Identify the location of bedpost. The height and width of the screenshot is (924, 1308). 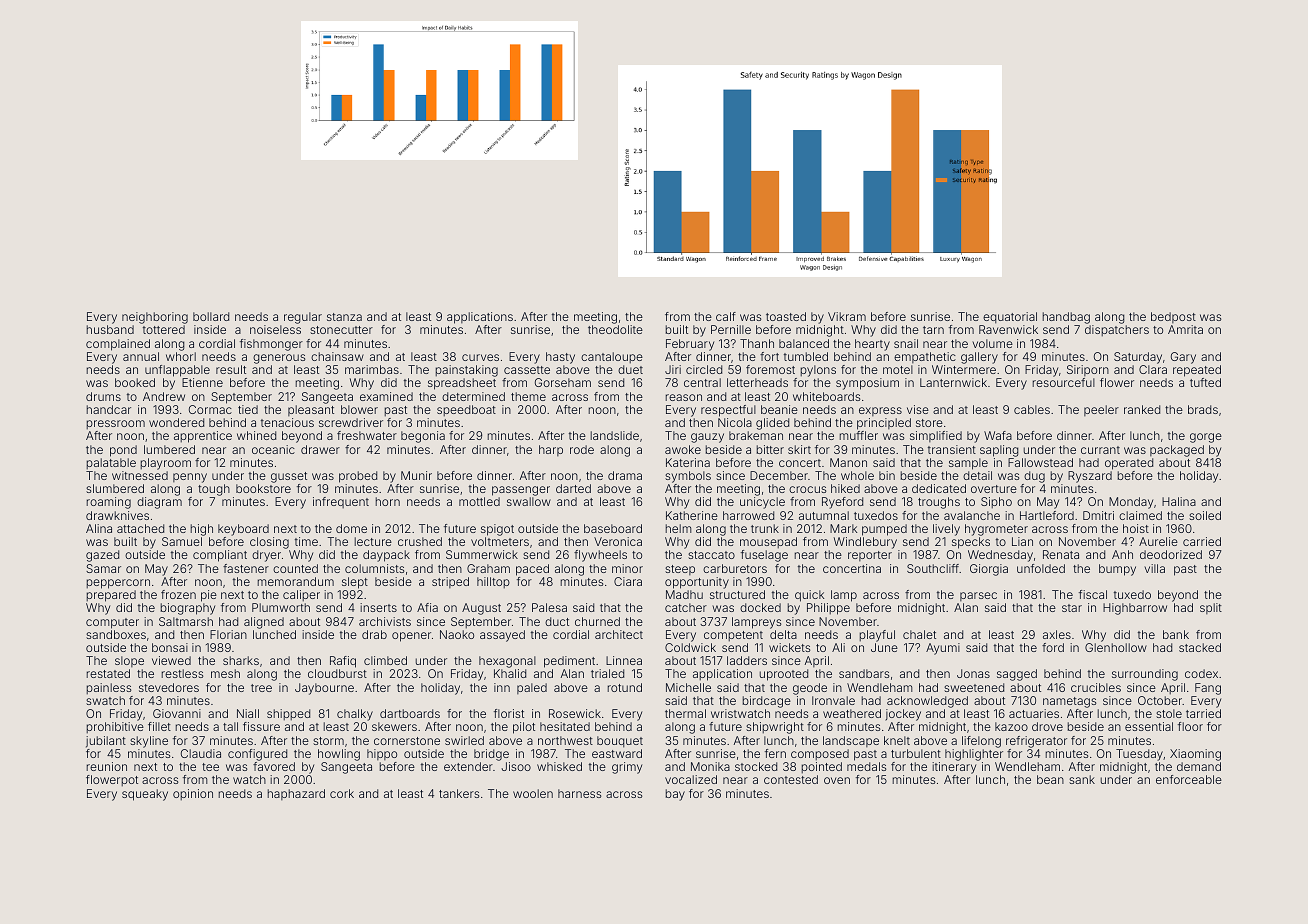
(1173, 317).
